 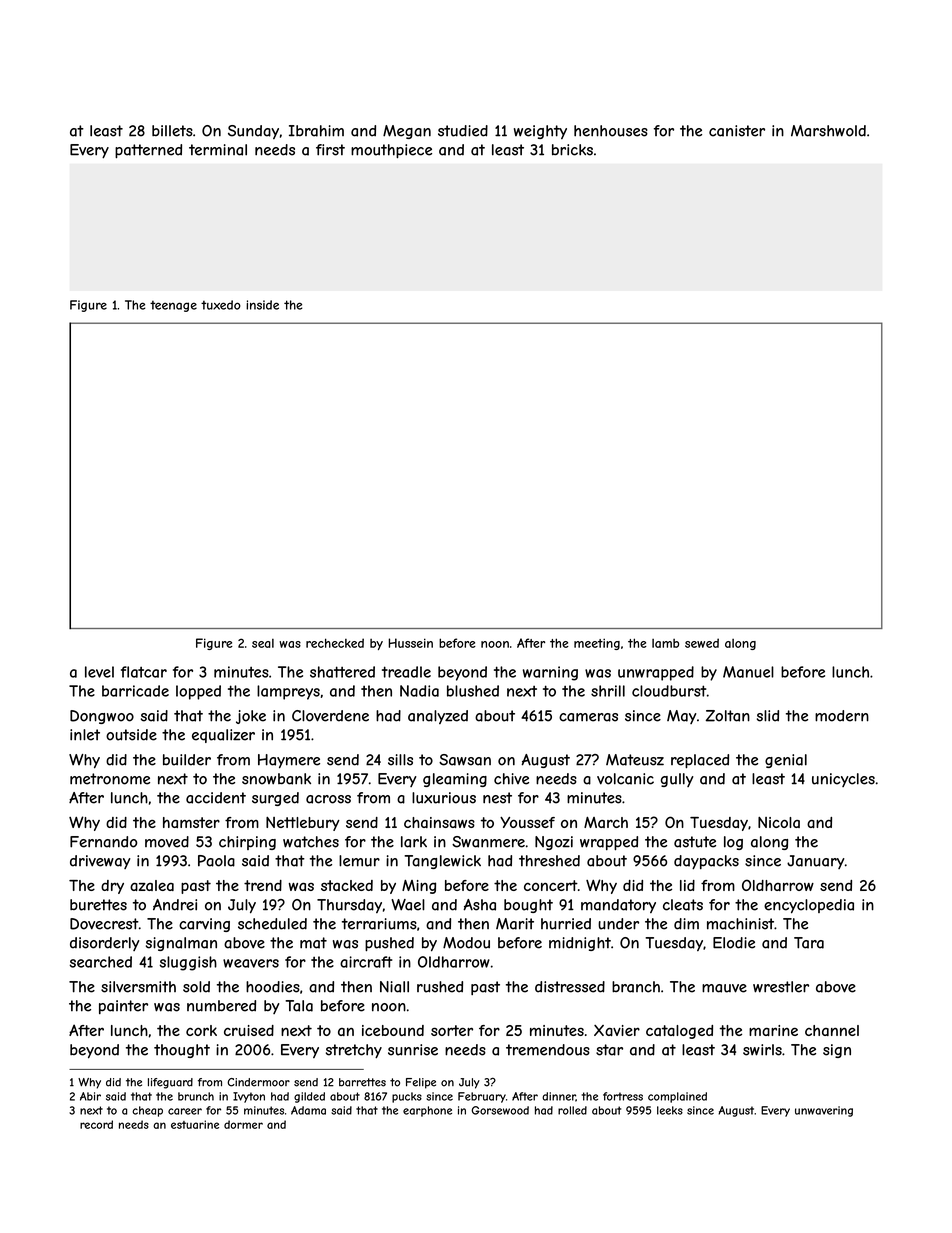 I want to click on inside, so click(x=262, y=305).
